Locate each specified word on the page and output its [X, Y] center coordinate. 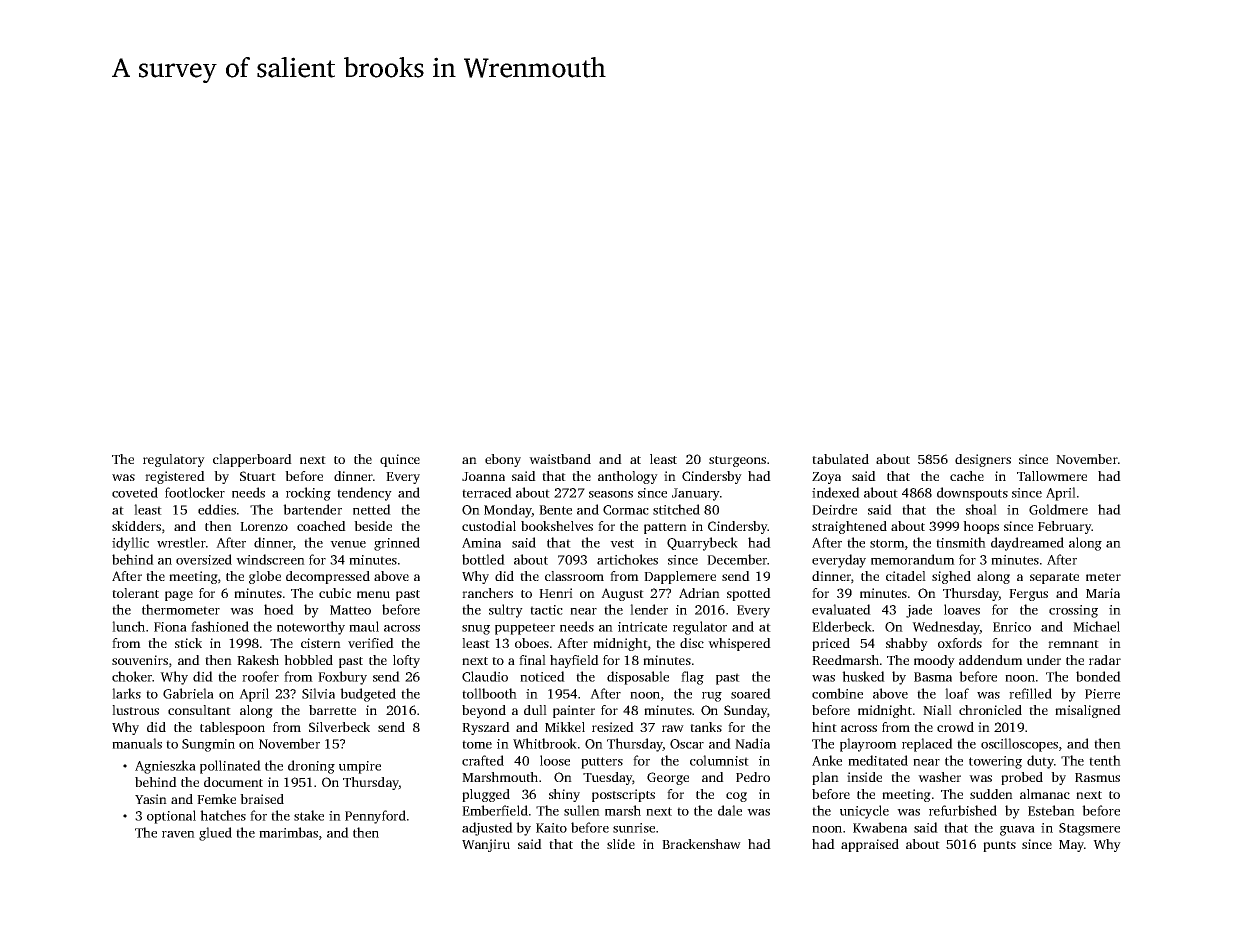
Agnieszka [165, 767]
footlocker [195, 492]
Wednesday [946, 628]
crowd [955, 727]
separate [1054, 578]
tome [477, 744]
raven [178, 834]
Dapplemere [680, 577]
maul [364, 626]
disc [692, 643]
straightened [849, 527]
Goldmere [1058, 509]
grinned [397, 544]
